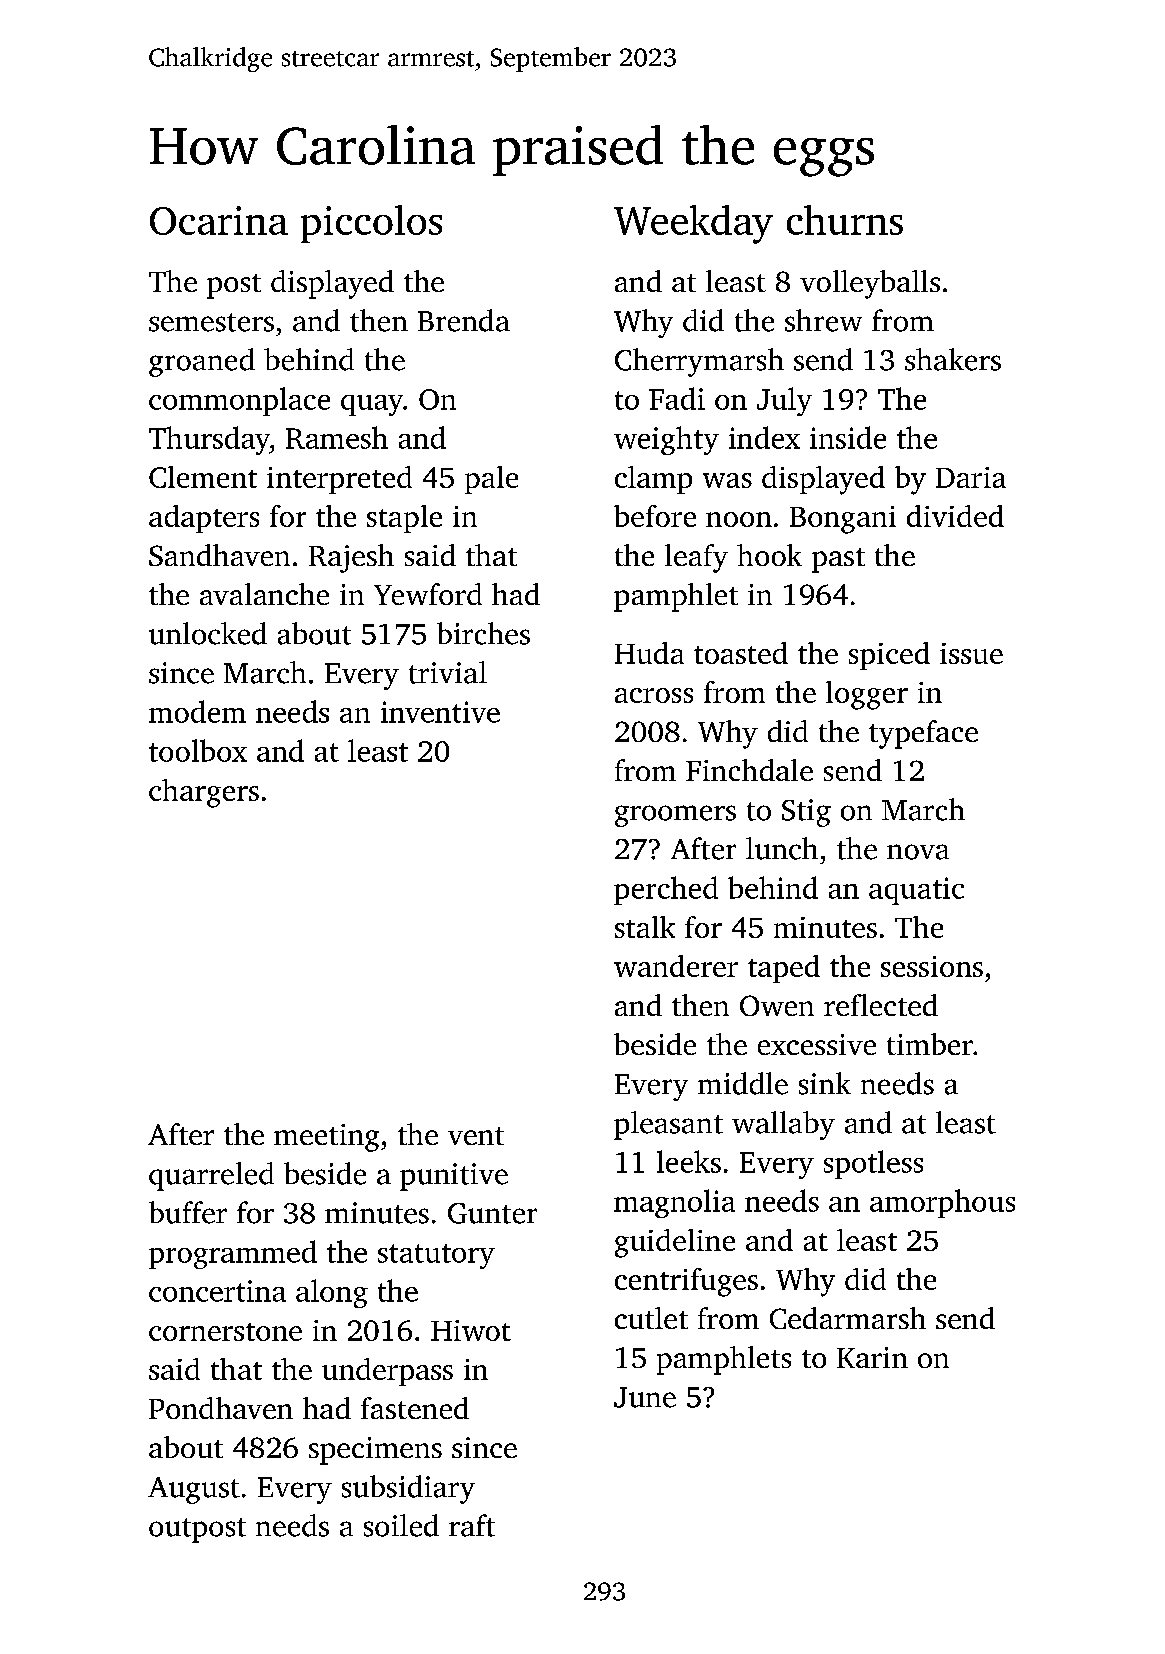  I want to click on inside, so click(848, 437).
